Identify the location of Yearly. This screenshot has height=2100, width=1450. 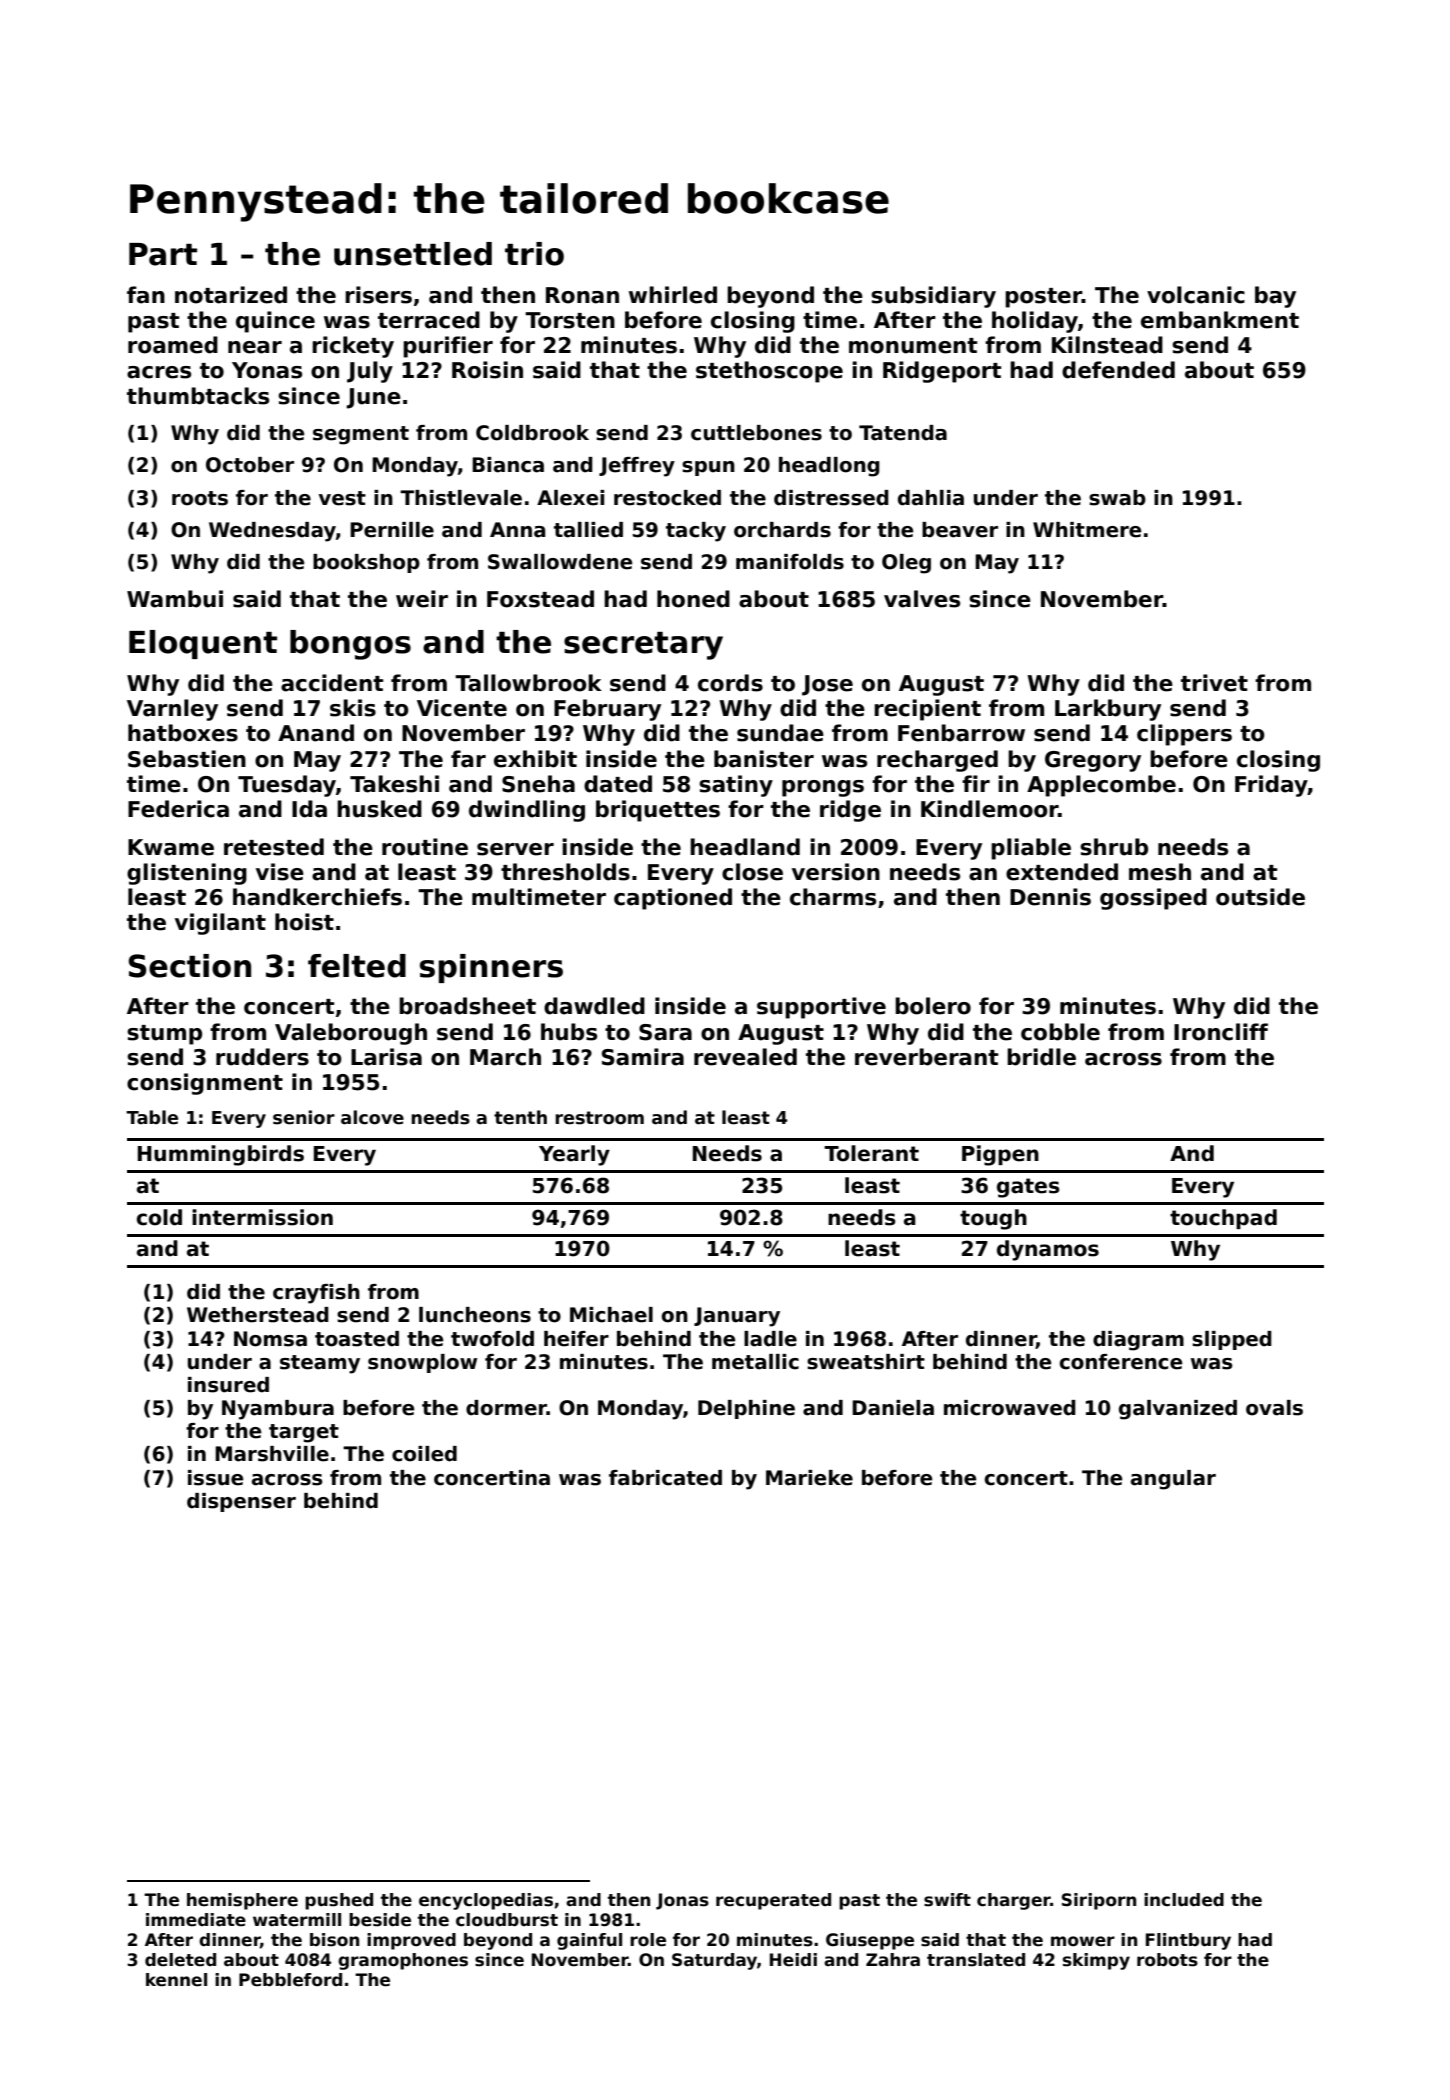
(574, 1155).
